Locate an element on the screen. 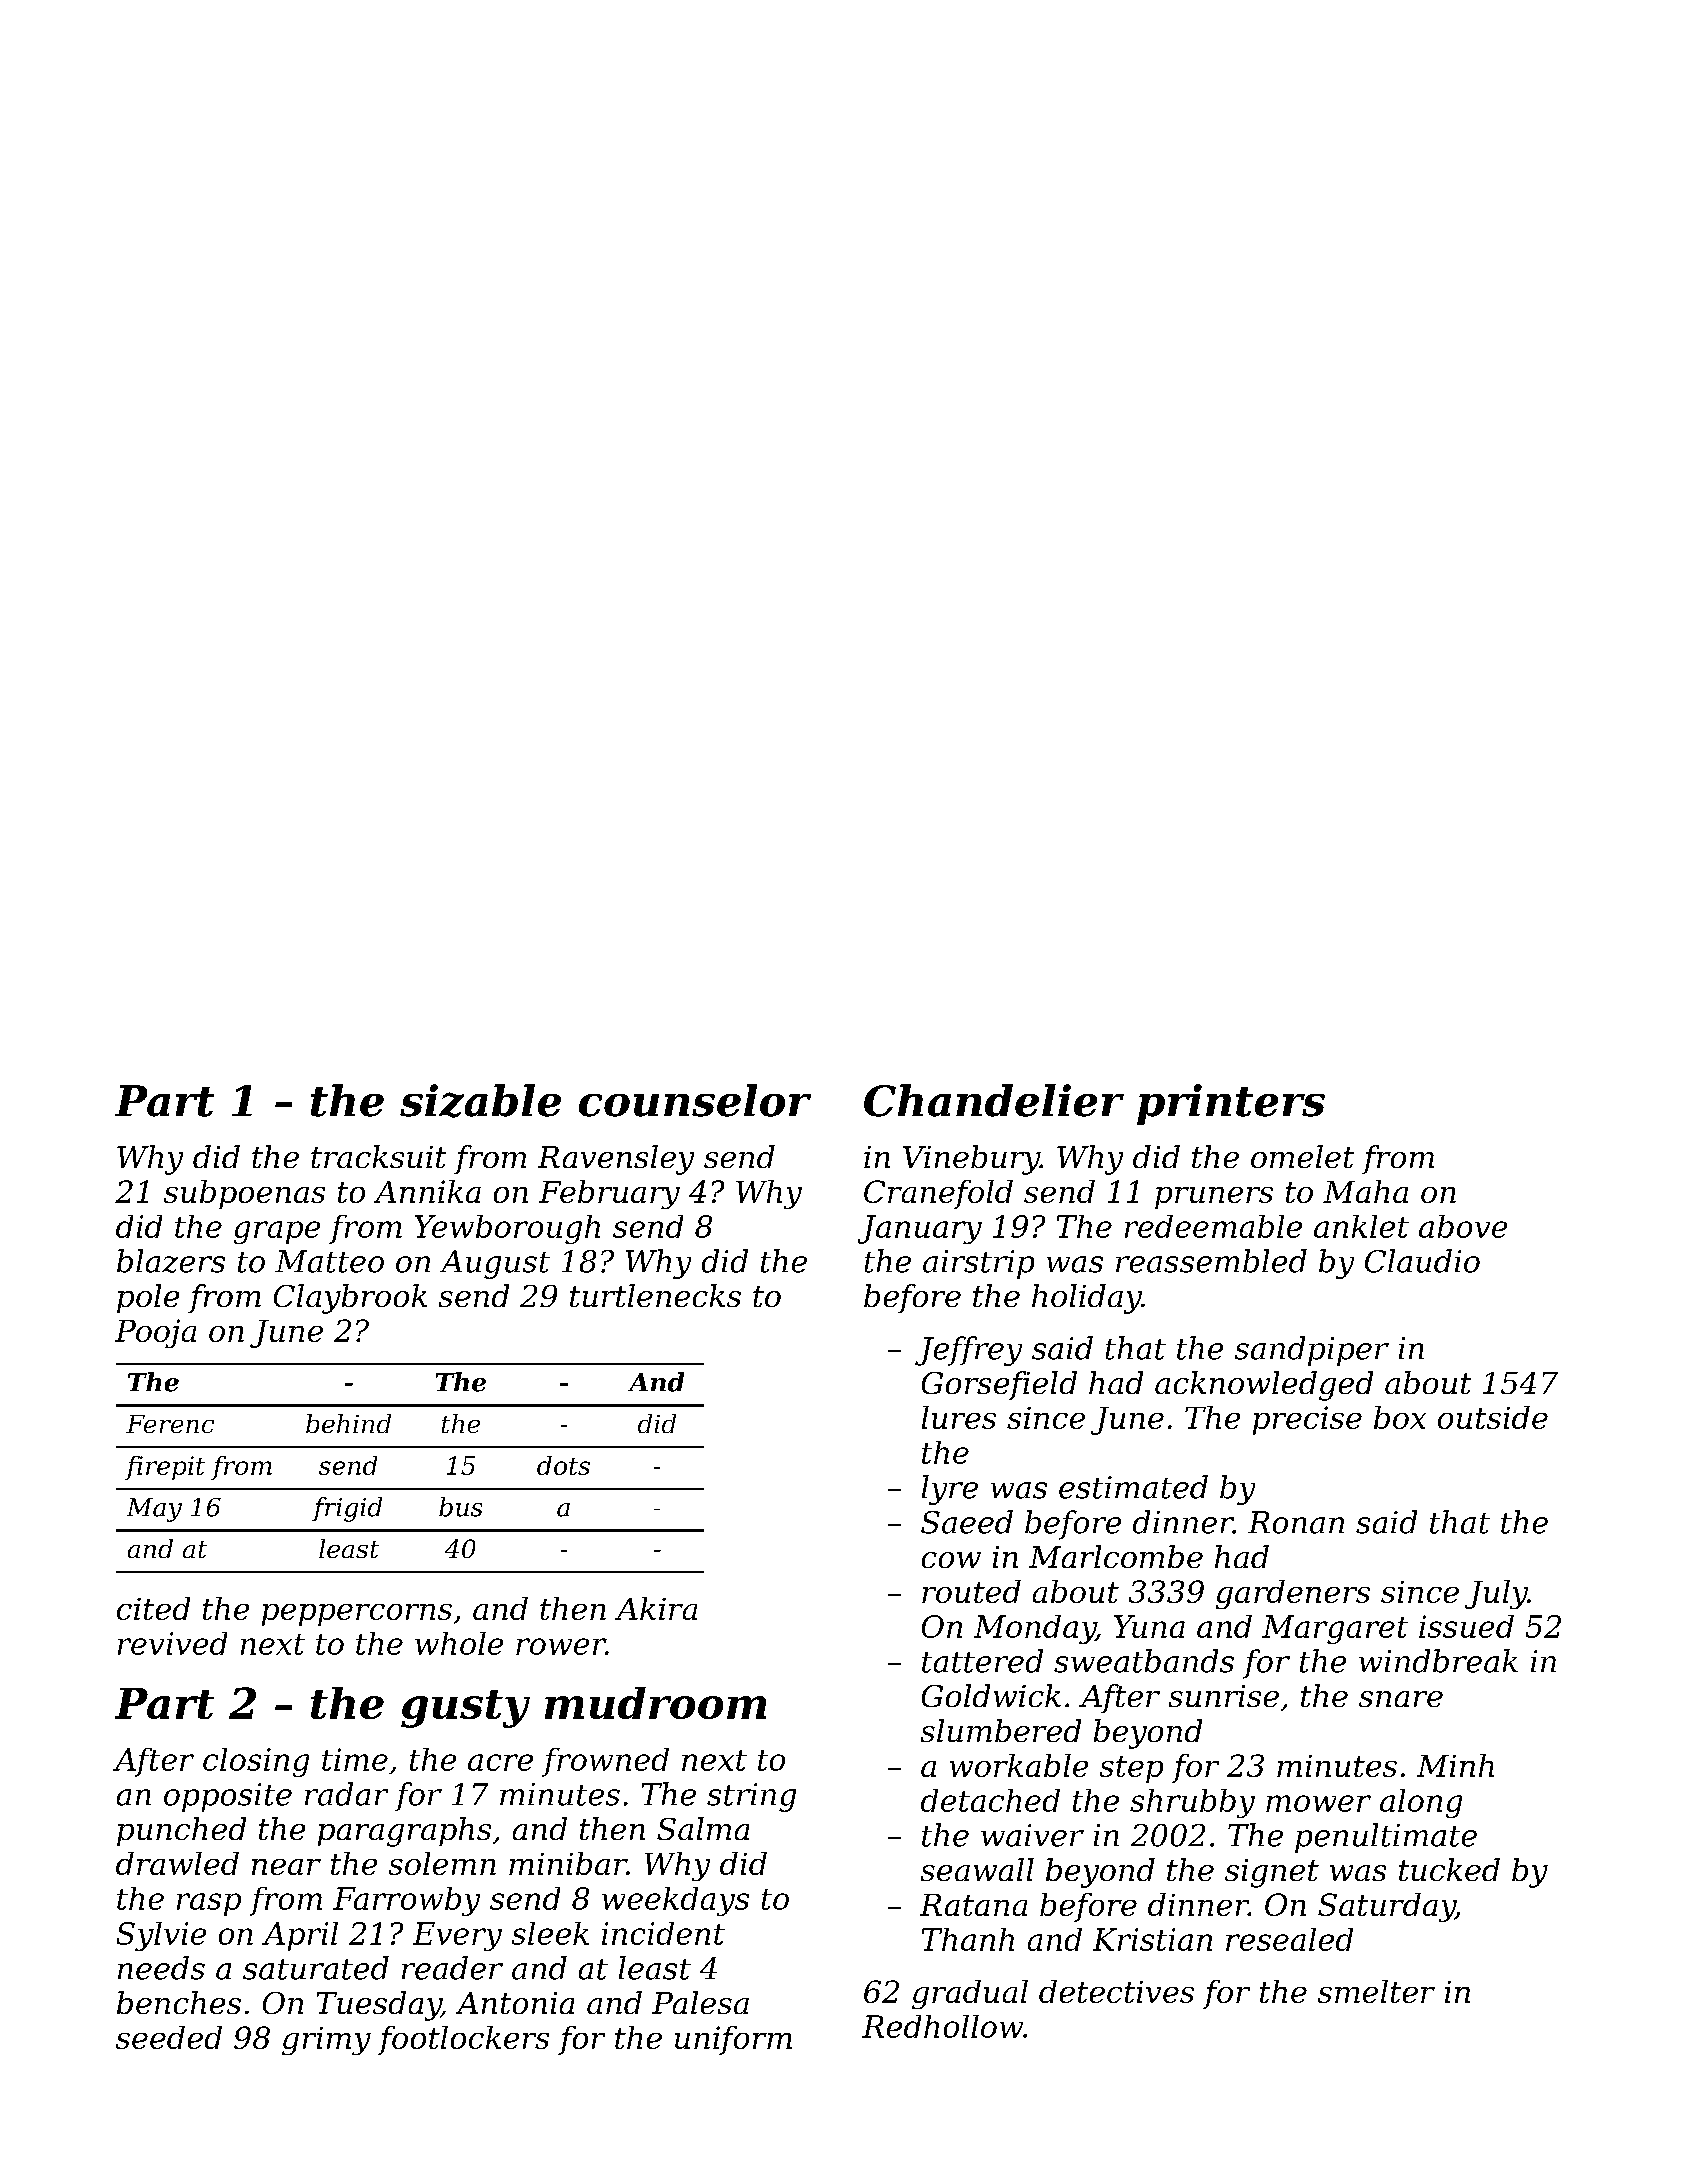 This screenshot has width=1683, height=2178. snare is located at coordinates (1401, 1699).
